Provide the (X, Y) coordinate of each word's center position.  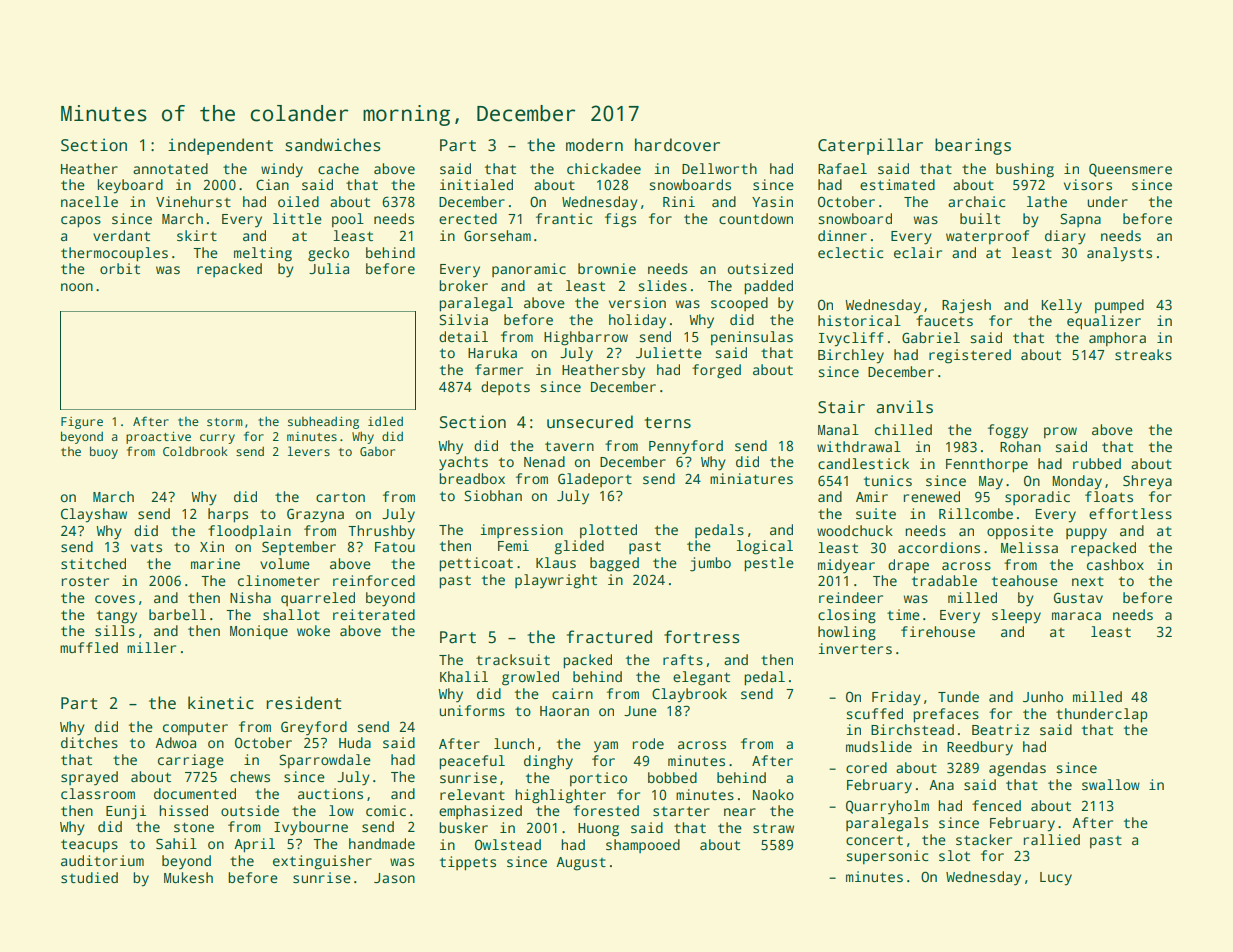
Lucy (1056, 879)
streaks (1143, 354)
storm (225, 422)
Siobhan (493, 495)
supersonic (888, 857)
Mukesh (188, 877)
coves (115, 599)
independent (220, 146)
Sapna (1080, 220)
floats (1109, 496)
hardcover (677, 145)
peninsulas (752, 338)
